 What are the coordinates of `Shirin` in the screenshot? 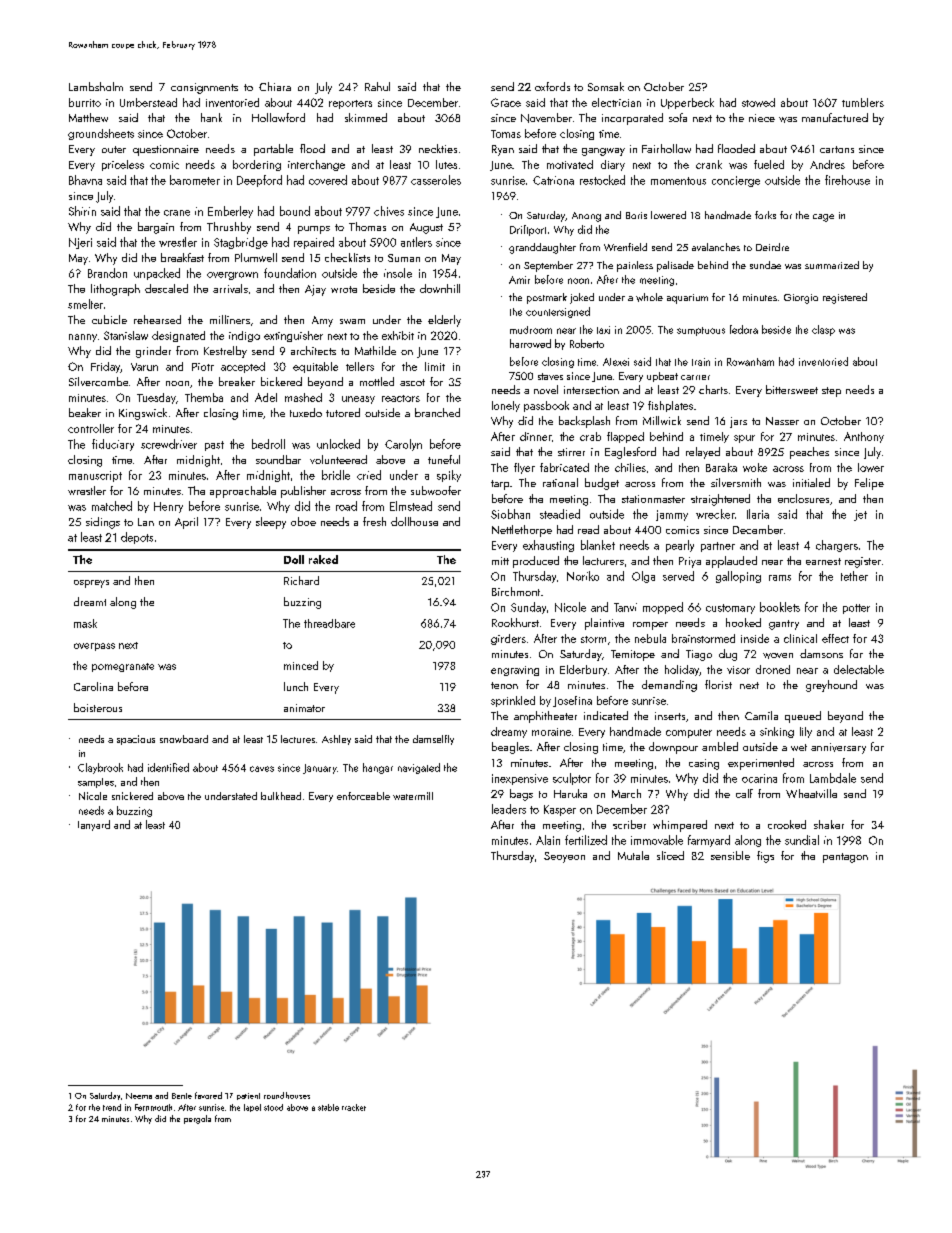 It's located at (82, 211).
